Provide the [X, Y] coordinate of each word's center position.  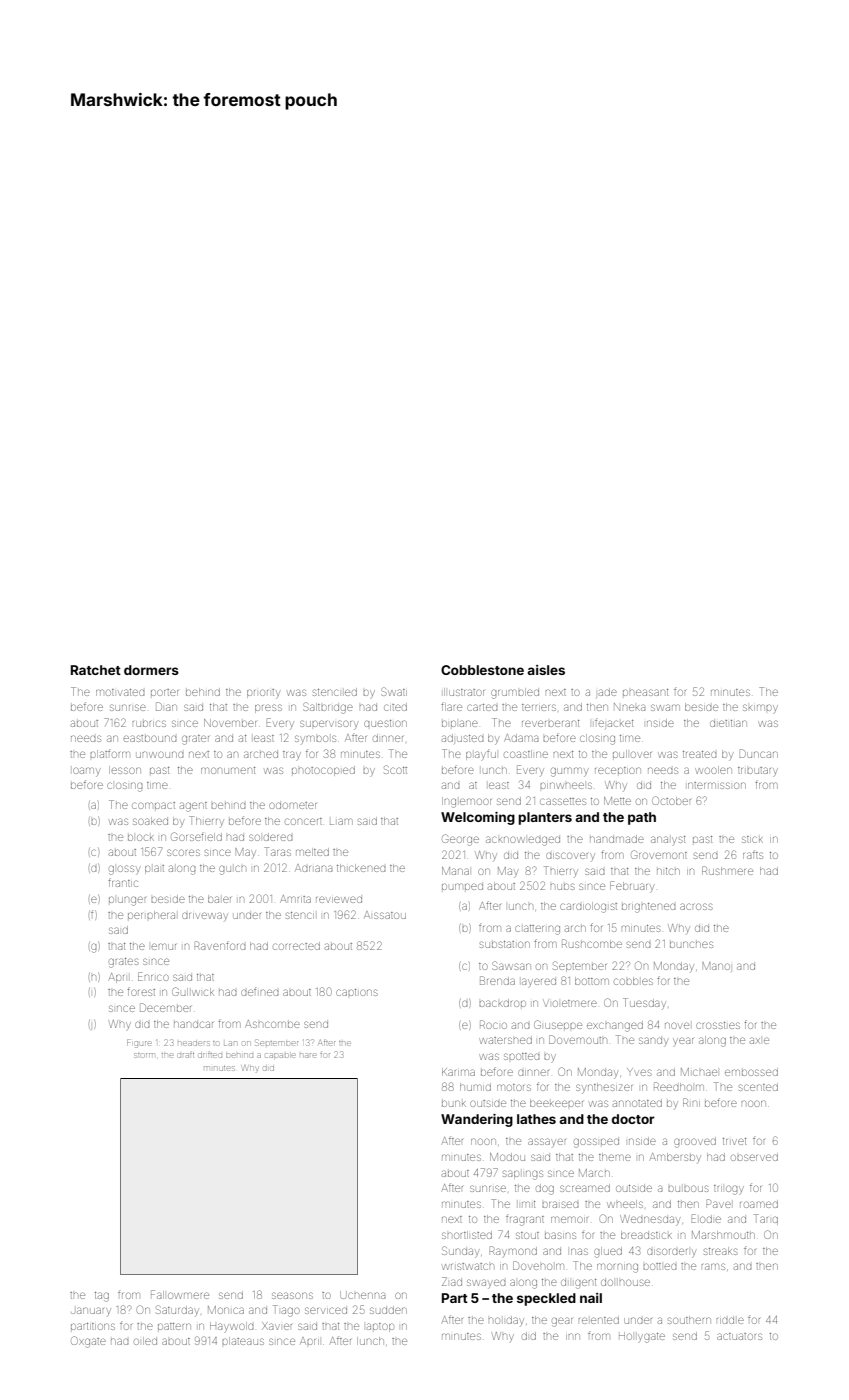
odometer [293, 805]
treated [700, 754]
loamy [86, 772]
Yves [639, 1072]
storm [144, 1055]
